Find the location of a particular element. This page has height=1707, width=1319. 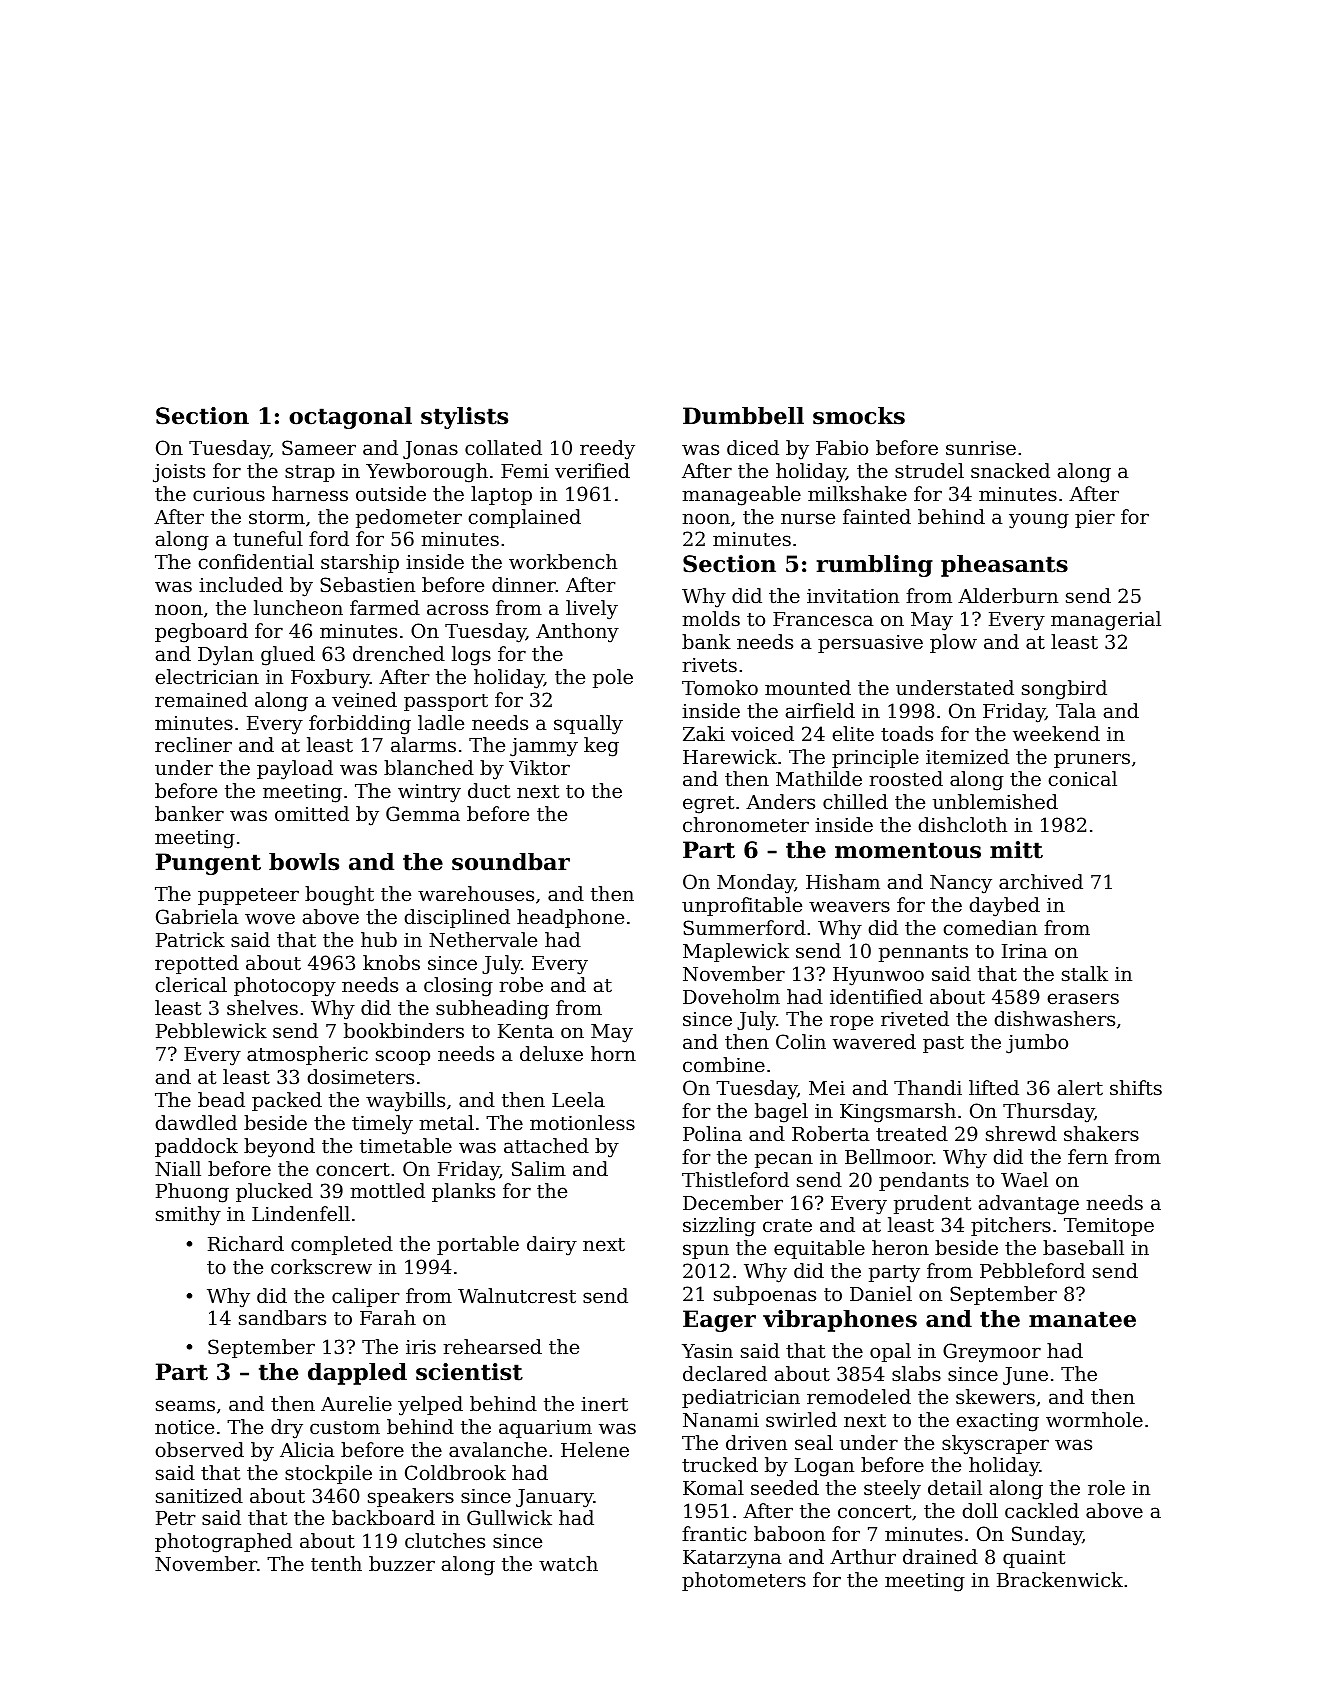

Petr is located at coordinates (176, 1518).
